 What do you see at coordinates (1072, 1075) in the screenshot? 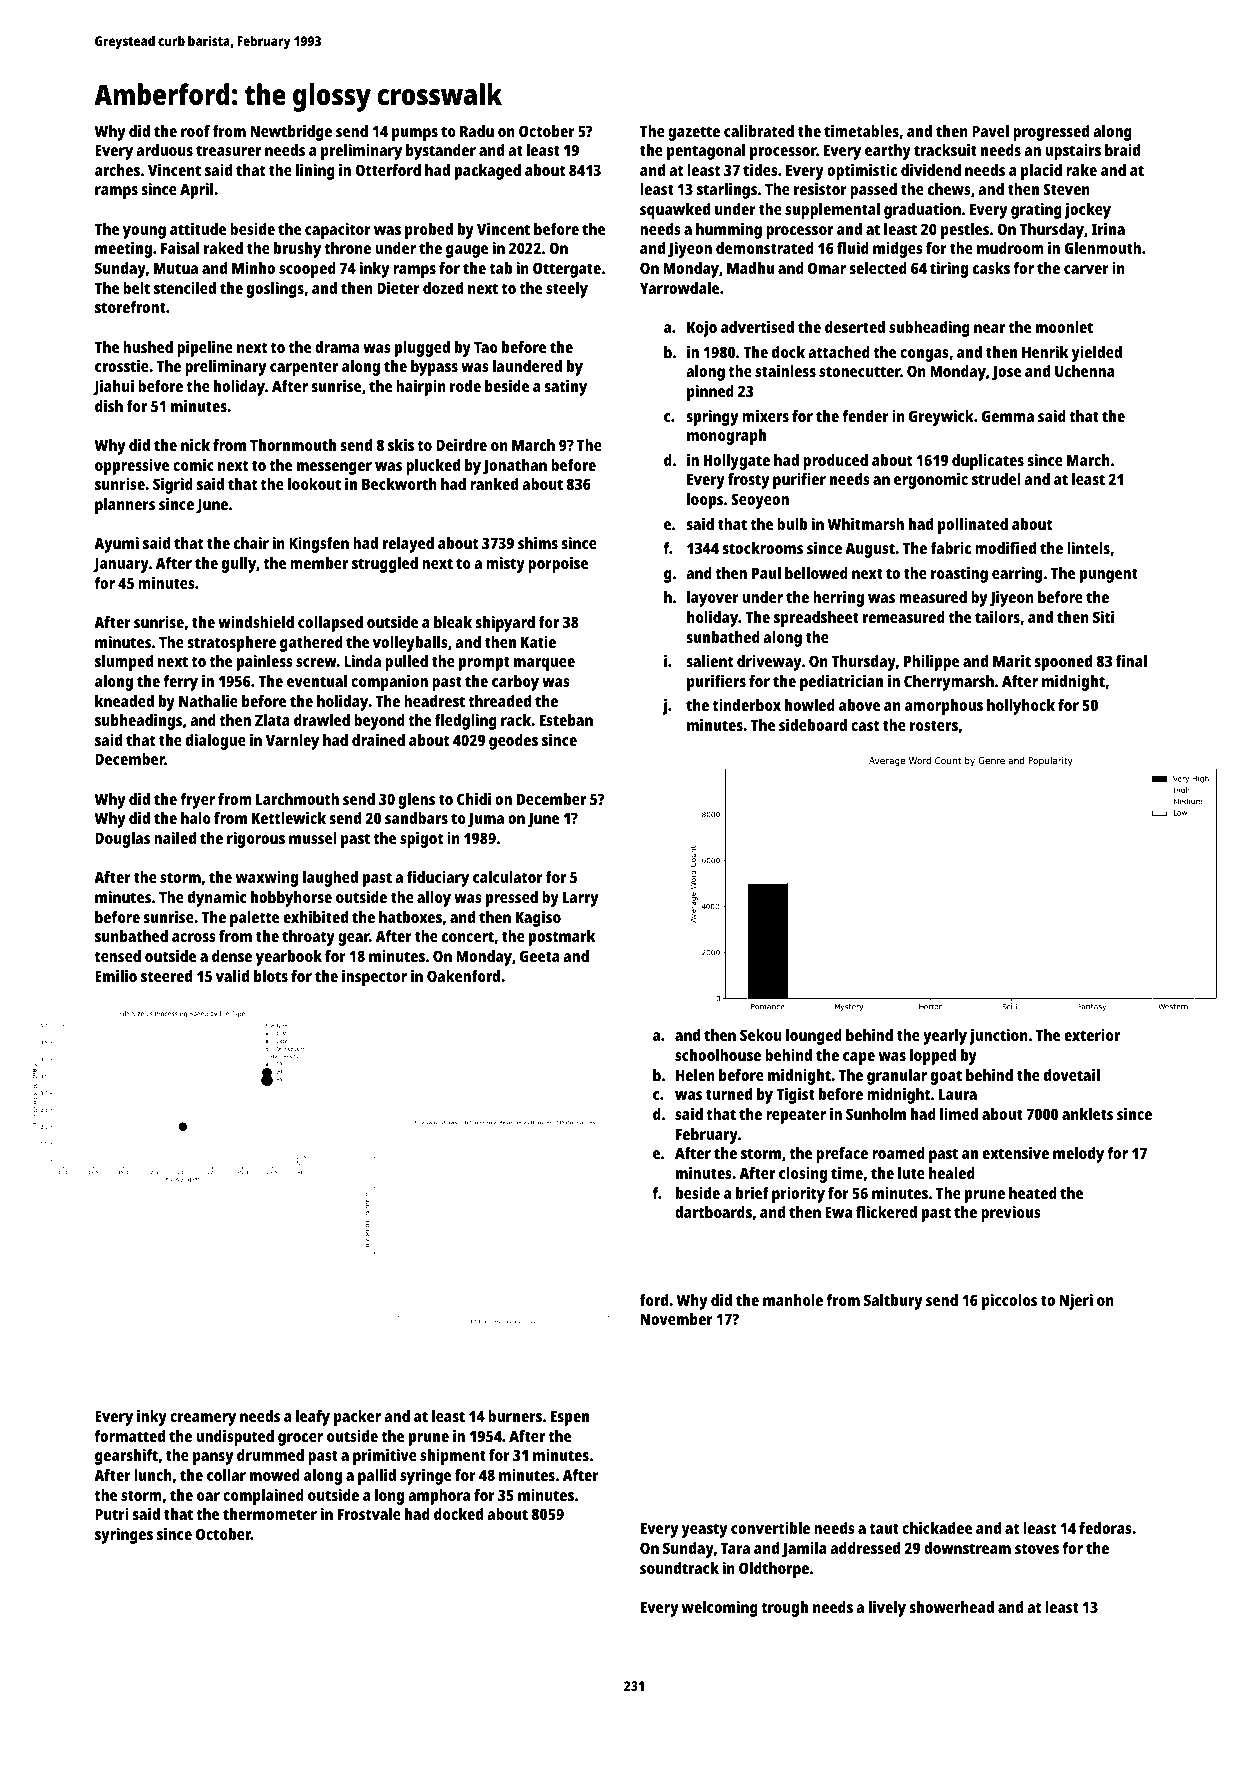
I see `dovetail` at bounding box center [1072, 1075].
